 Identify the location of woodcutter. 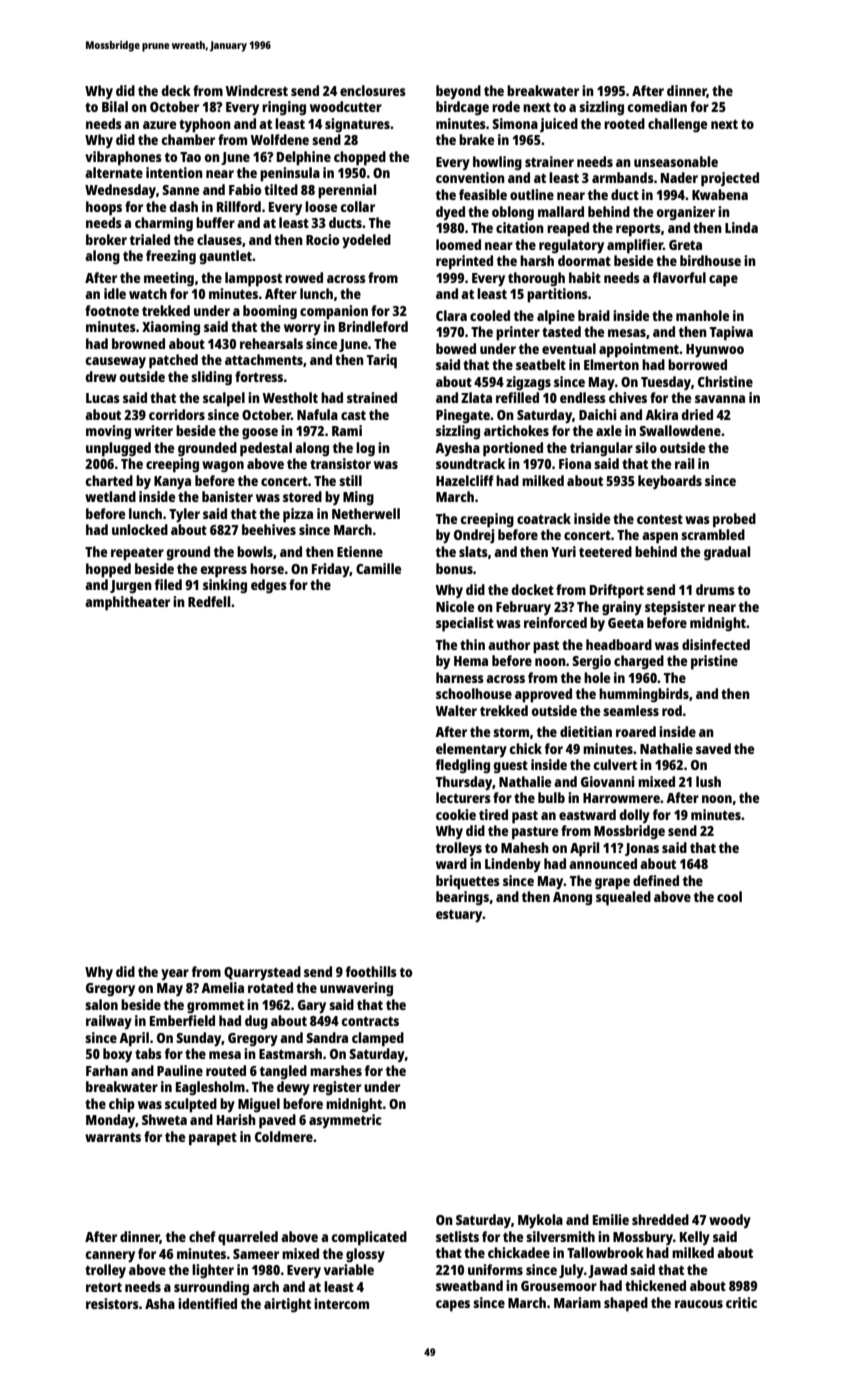
(346, 106).
